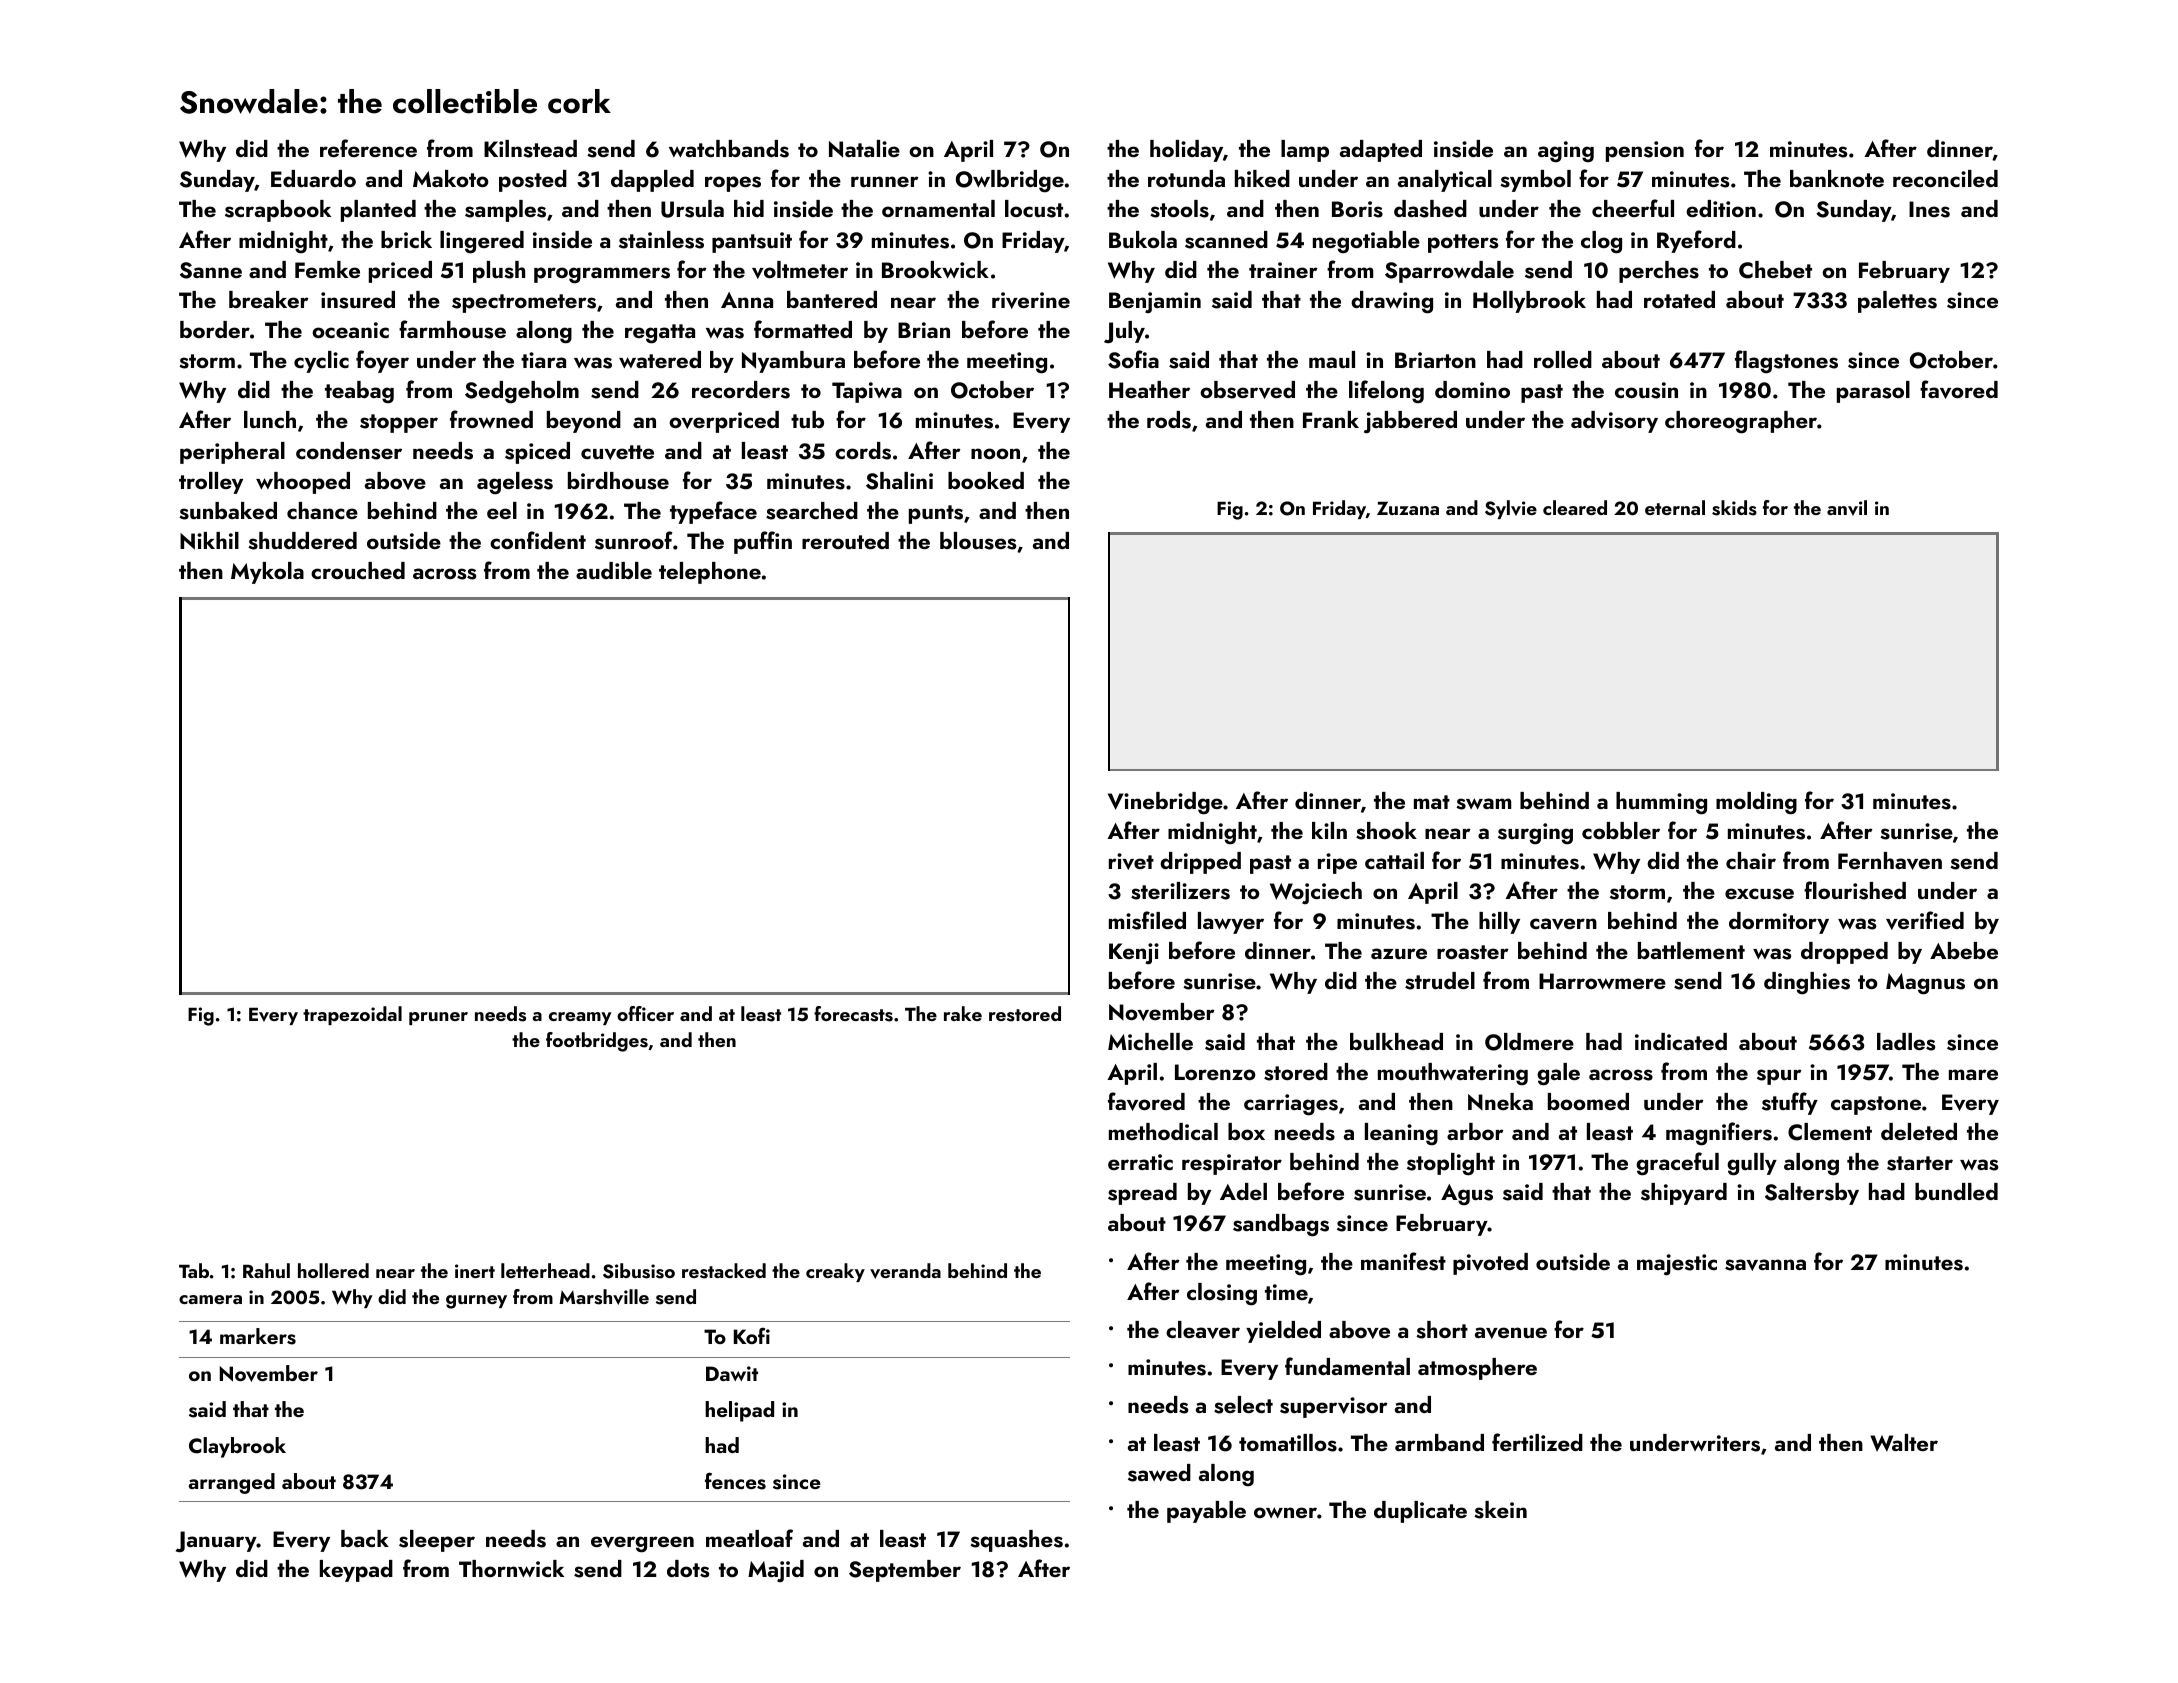  What do you see at coordinates (1305, 151) in the screenshot?
I see `lamp` at bounding box center [1305, 151].
